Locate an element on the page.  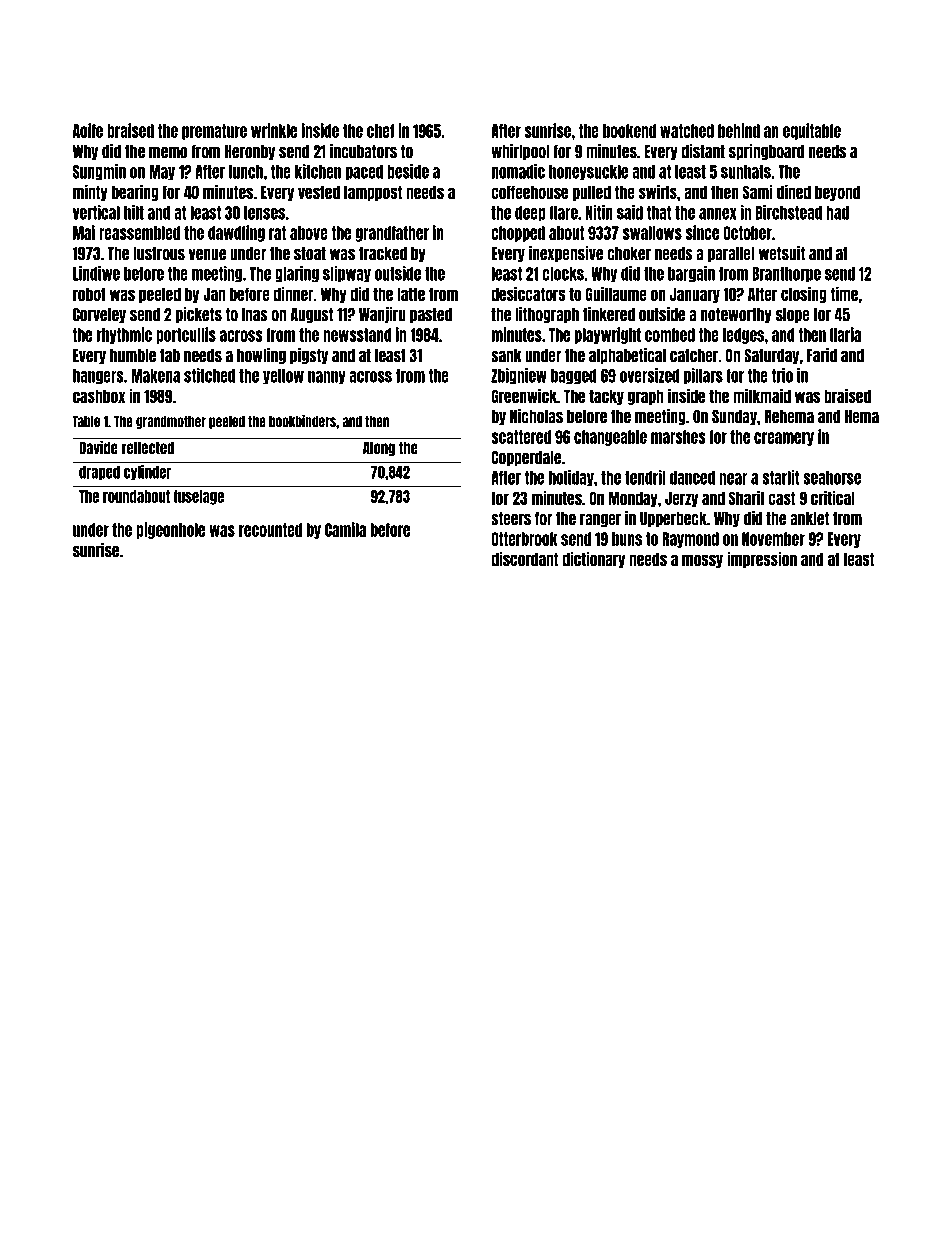
behind is located at coordinates (739, 130).
